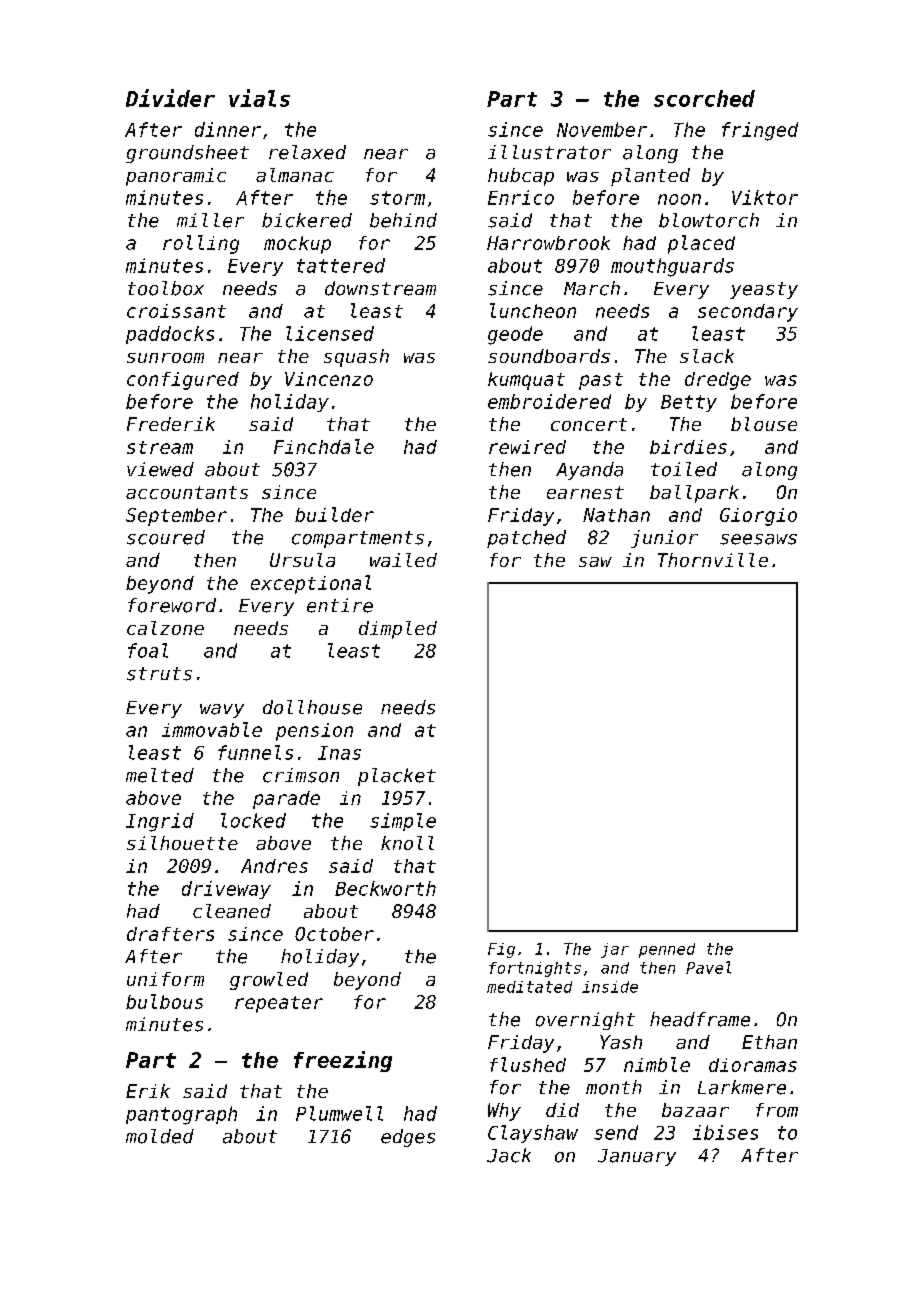  What do you see at coordinates (334, 934) in the screenshot?
I see `October` at bounding box center [334, 934].
